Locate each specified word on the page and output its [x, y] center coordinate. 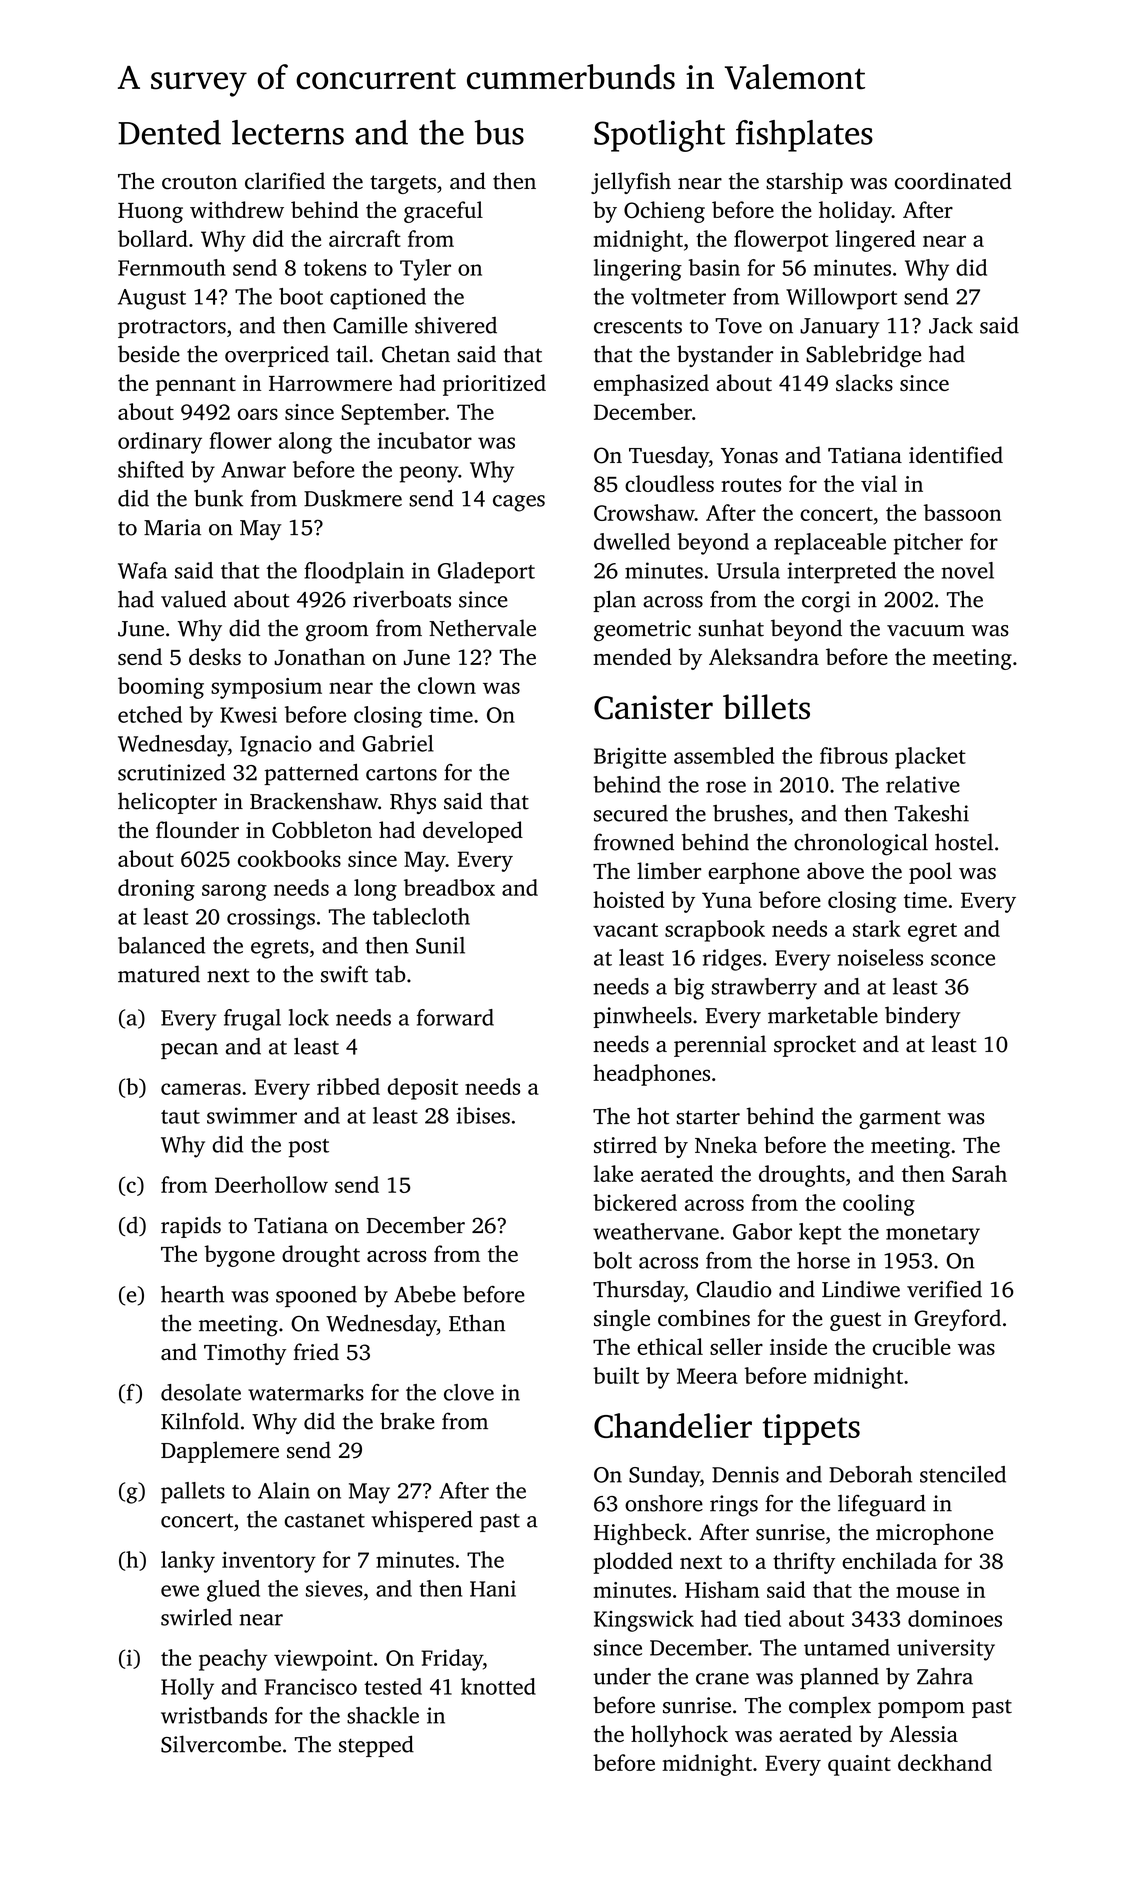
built [616, 1375]
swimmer [252, 1115]
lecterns [288, 132]
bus [499, 132]
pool [930, 873]
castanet [325, 1521]
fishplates [804, 136]
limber [669, 870]
